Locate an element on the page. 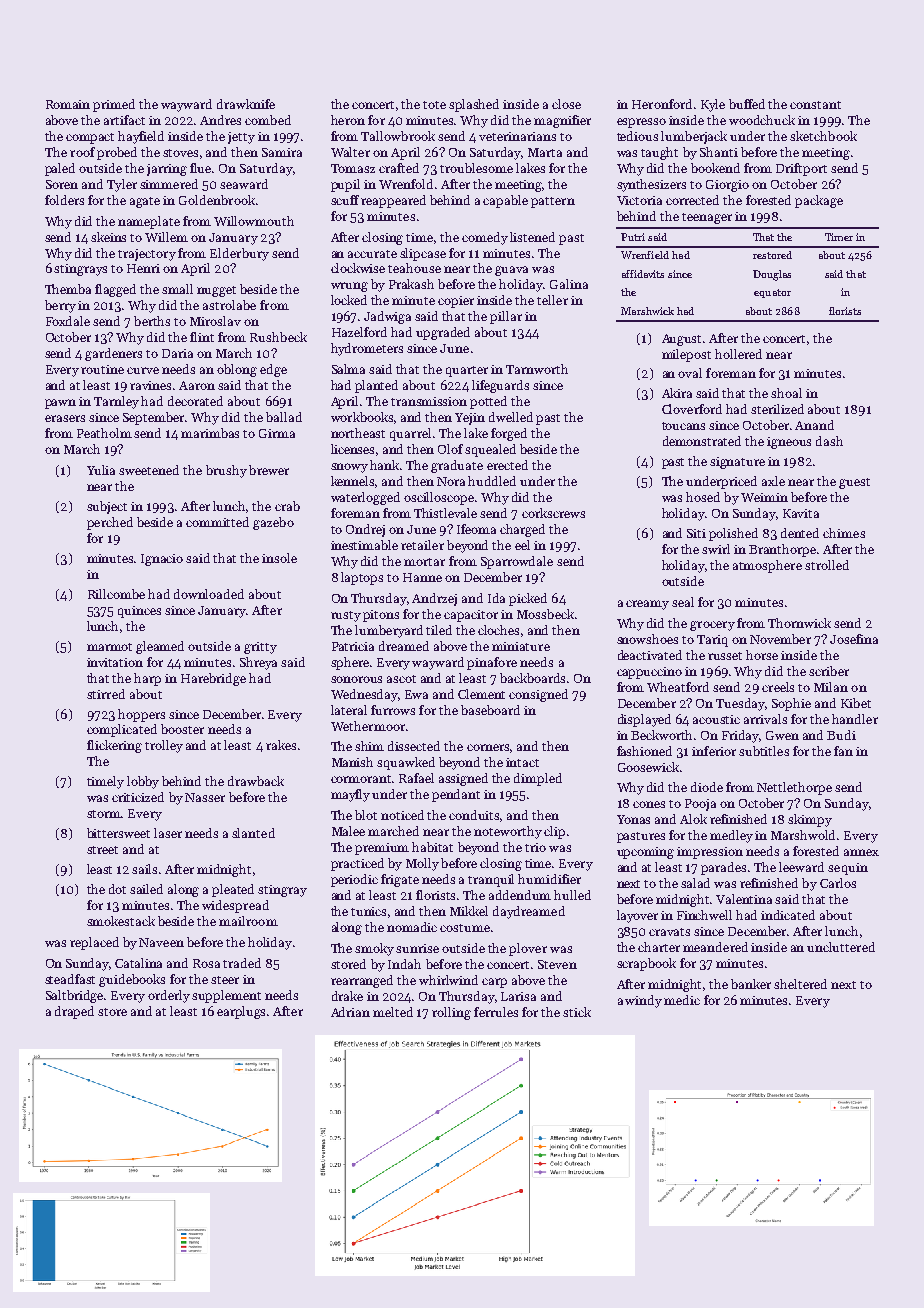  Douglas is located at coordinates (772, 275).
